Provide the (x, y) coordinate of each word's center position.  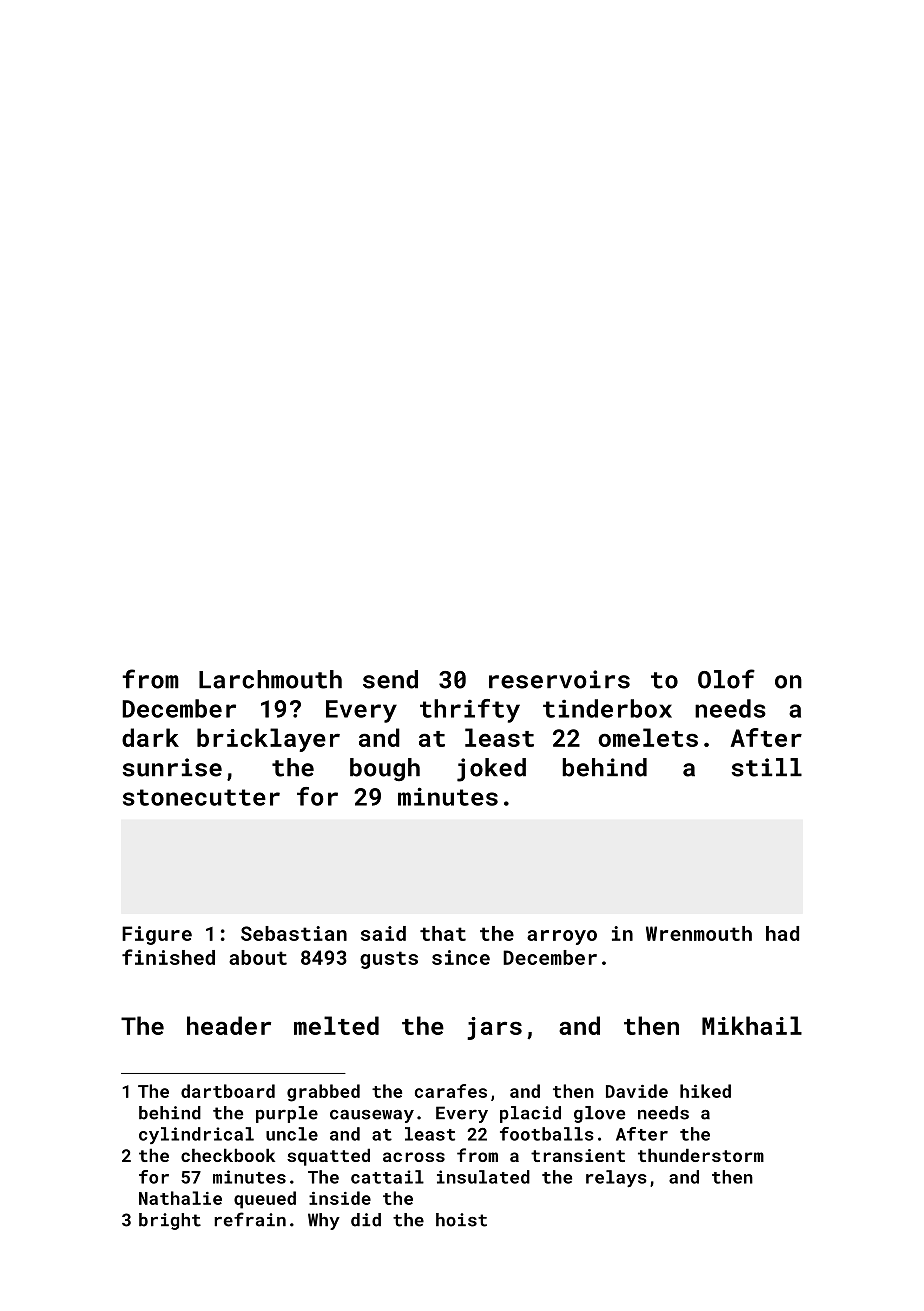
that (443, 933)
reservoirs (559, 679)
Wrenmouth (699, 933)
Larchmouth (270, 679)
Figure (157, 935)
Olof (726, 679)
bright (170, 1221)
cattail (387, 1177)
